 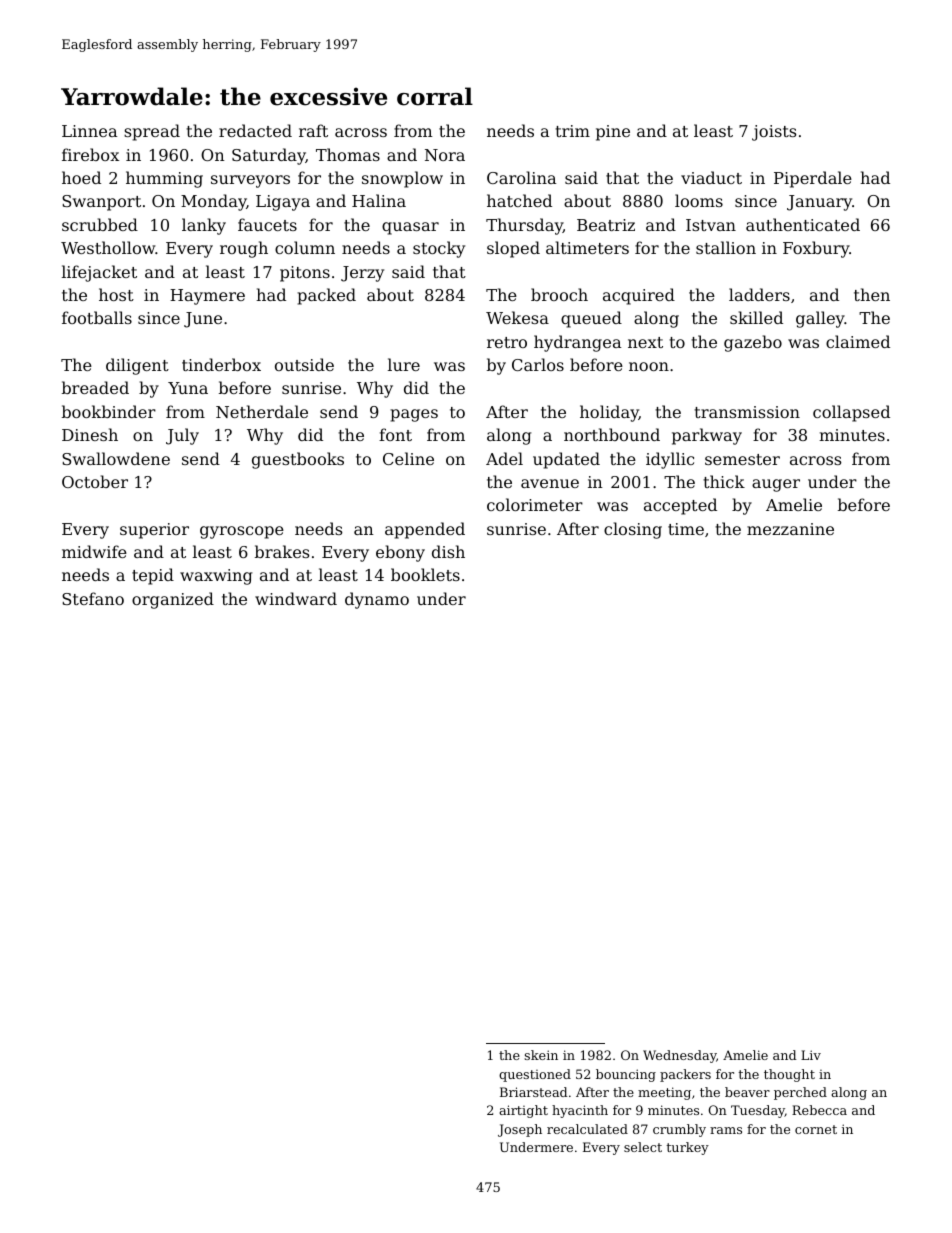 I want to click on Linnea, so click(x=89, y=131).
